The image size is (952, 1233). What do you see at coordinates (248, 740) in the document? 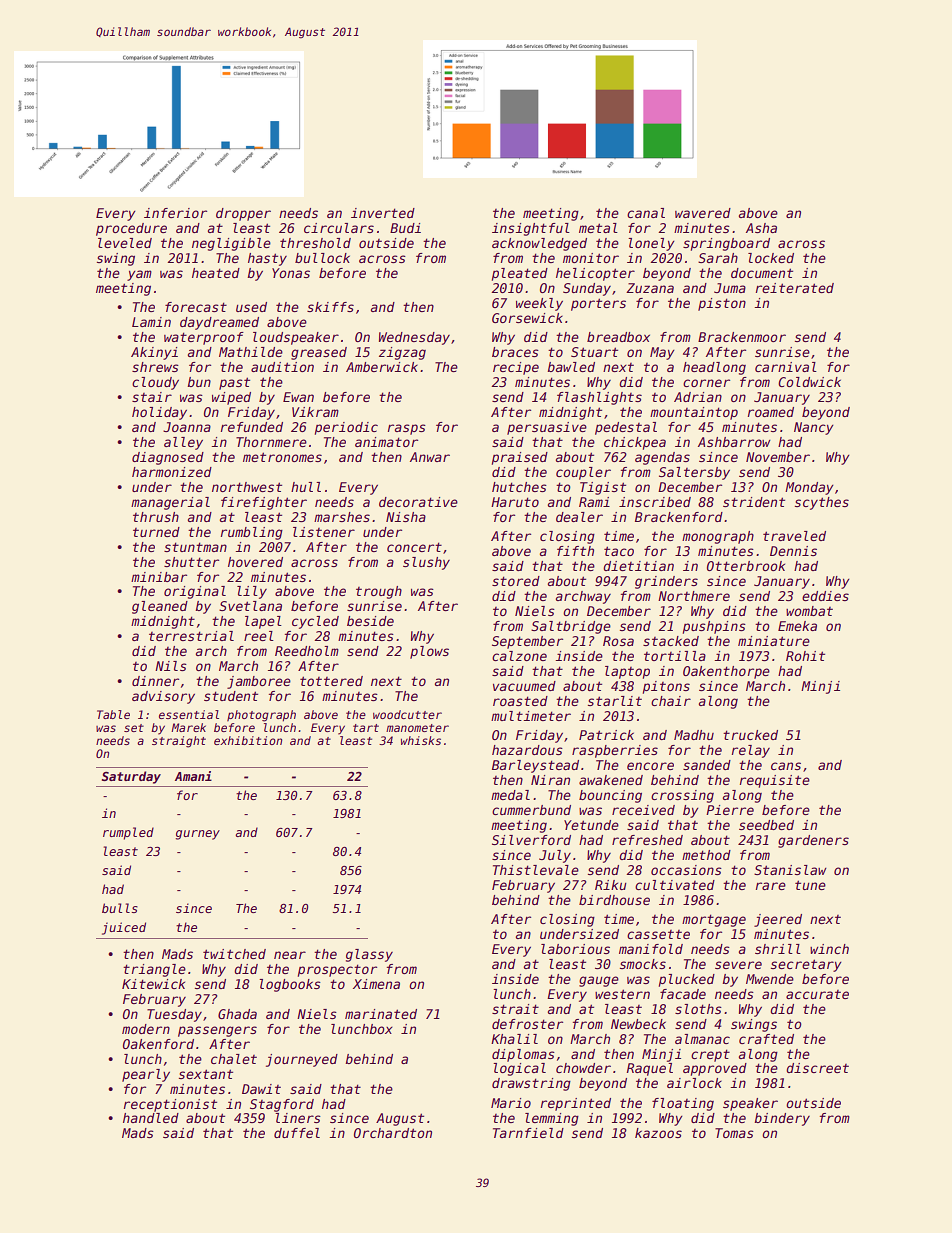
I see `exhibition` at bounding box center [248, 740].
